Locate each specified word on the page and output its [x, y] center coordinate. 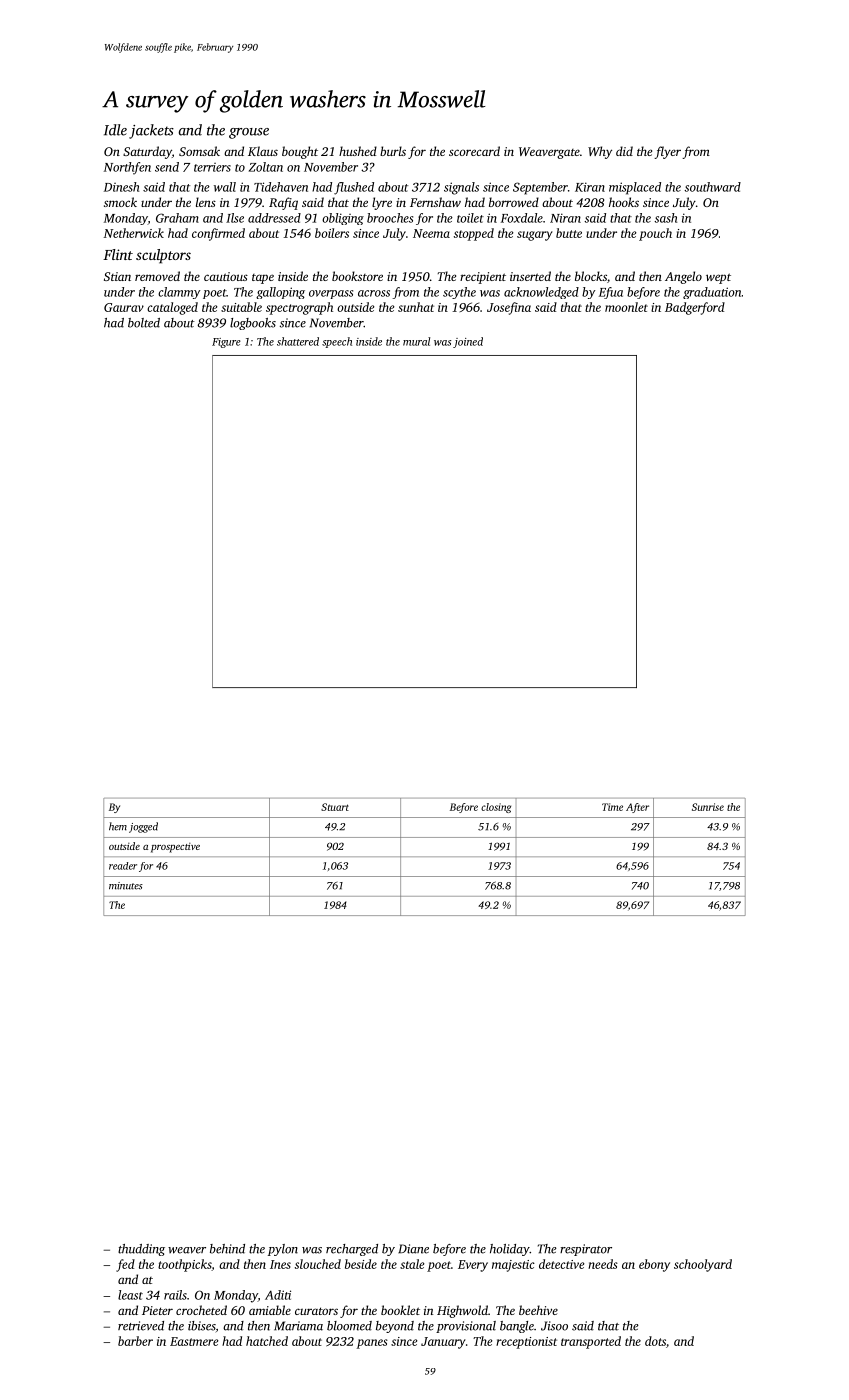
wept [718, 278]
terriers [212, 167]
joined [468, 342]
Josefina [509, 308]
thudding [141, 1250]
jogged [143, 827]
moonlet [626, 307]
